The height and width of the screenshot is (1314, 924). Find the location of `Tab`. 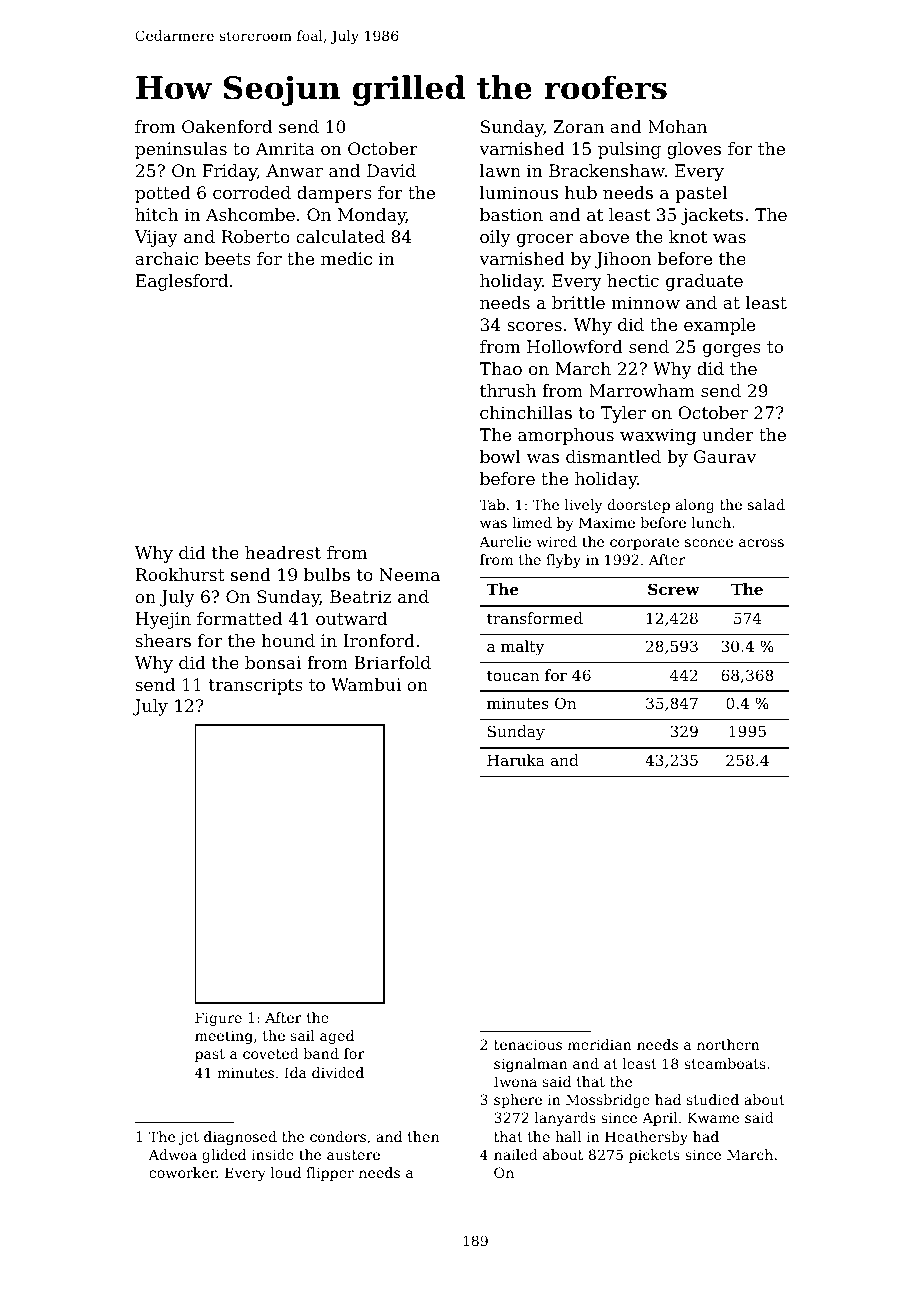

Tab is located at coordinates (492, 504).
